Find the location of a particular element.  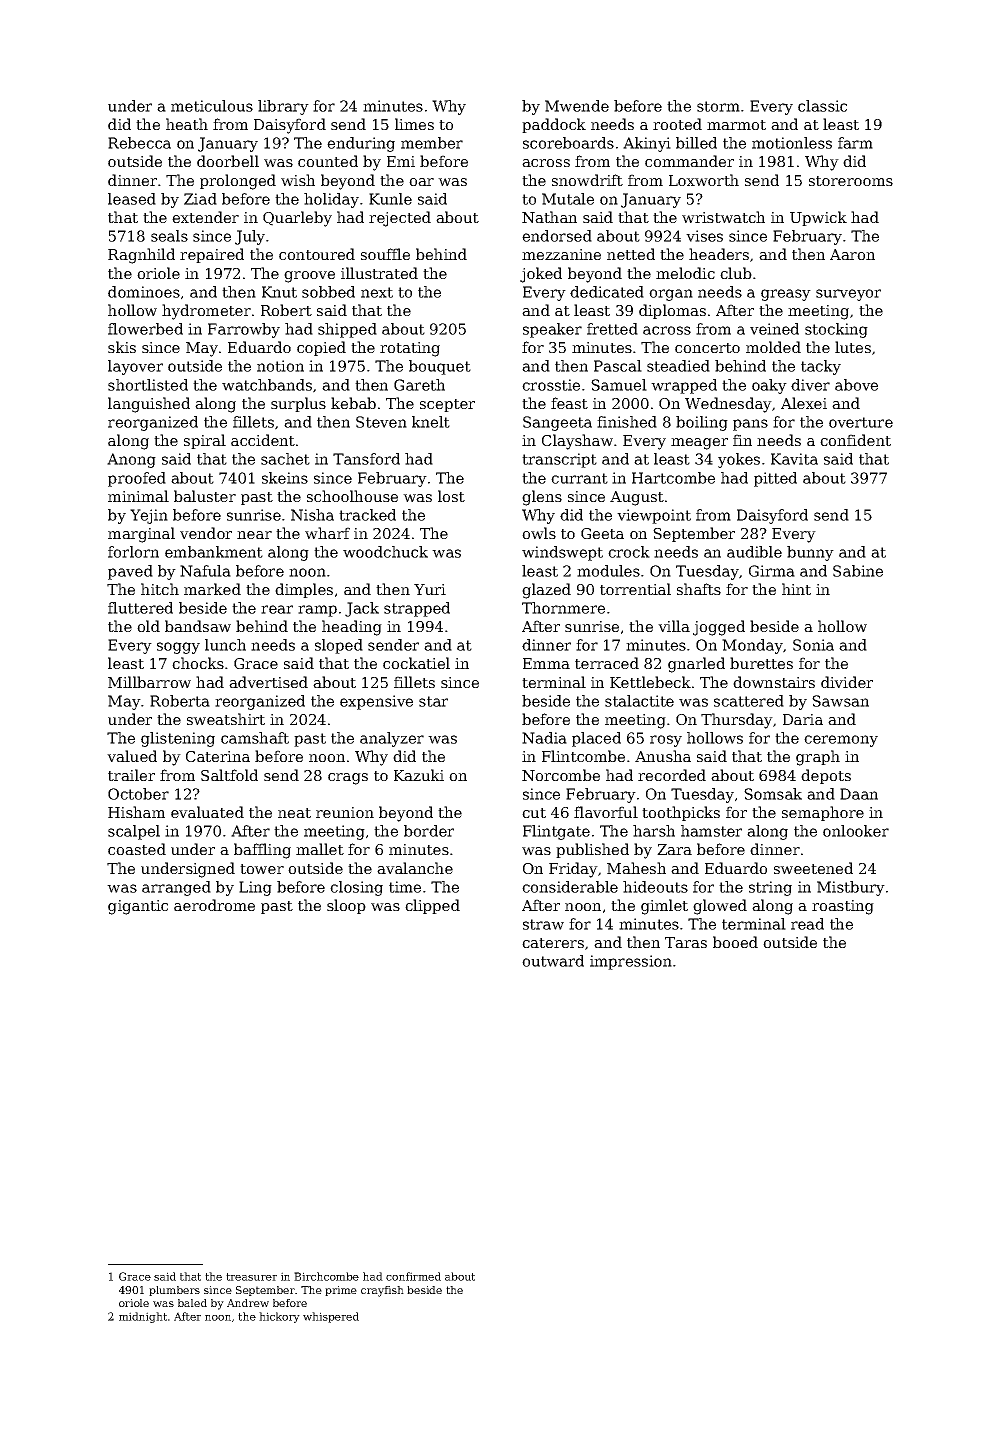

midnight is located at coordinates (143, 1317).
